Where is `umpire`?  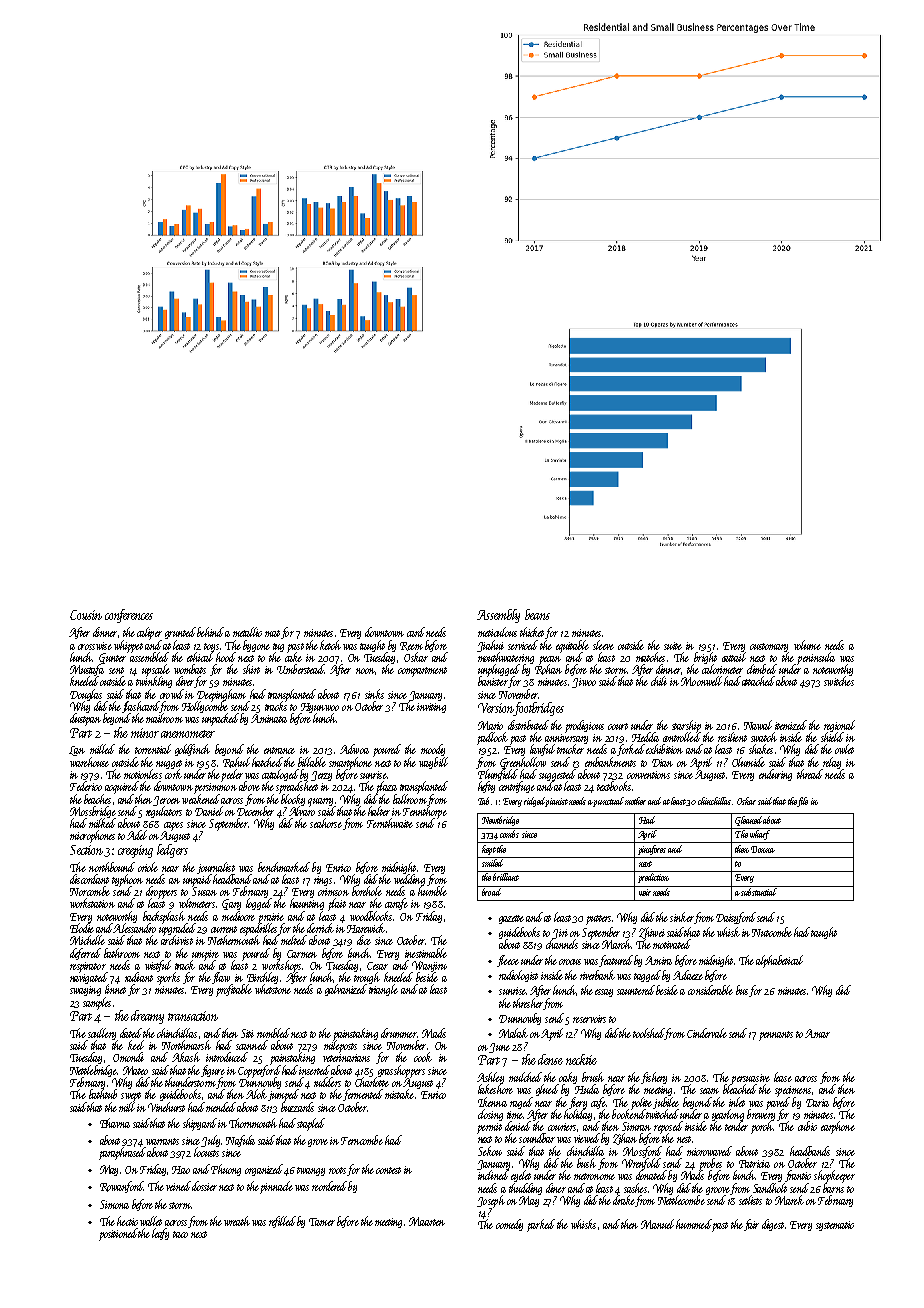 umpire is located at coordinates (205, 955).
